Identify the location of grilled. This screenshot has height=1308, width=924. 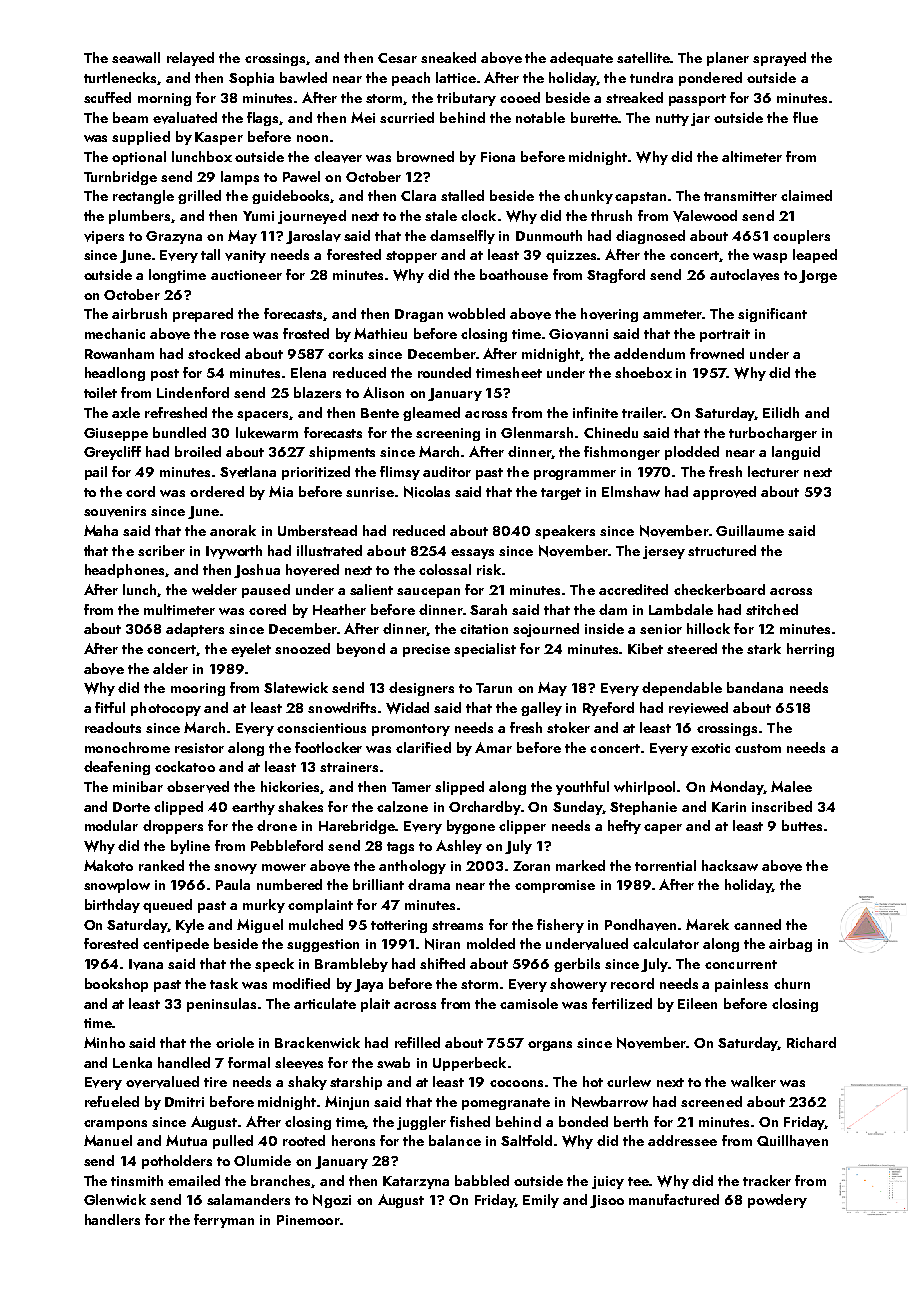
(199, 197).
